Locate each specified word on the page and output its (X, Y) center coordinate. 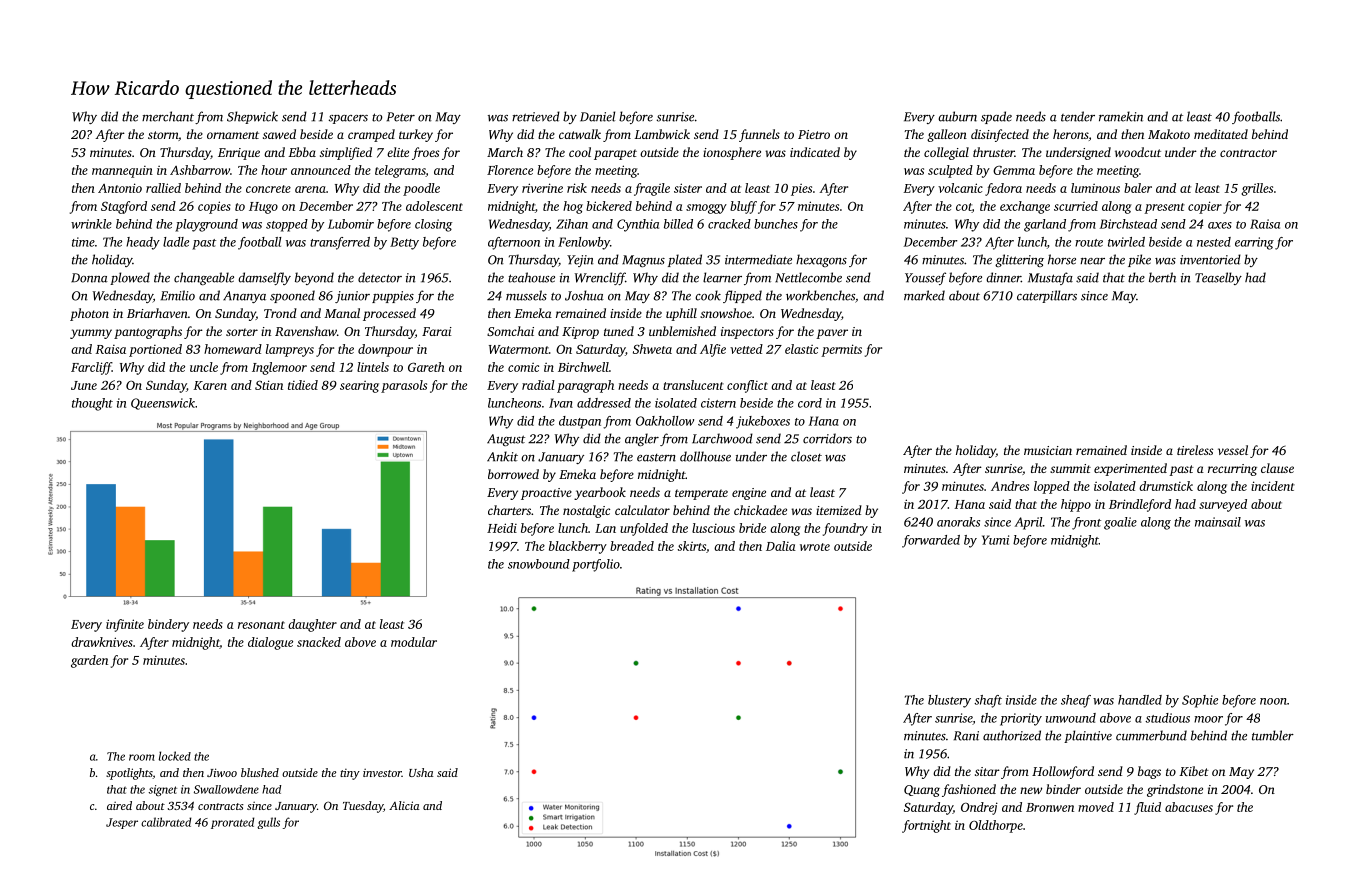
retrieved (536, 116)
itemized (839, 510)
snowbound (539, 564)
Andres (1010, 486)
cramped (371, 135)
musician (1048, 450)
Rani (966, 736)
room (142, 757)
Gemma (1014, 170)
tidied (303, 385)
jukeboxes (763, 422)
